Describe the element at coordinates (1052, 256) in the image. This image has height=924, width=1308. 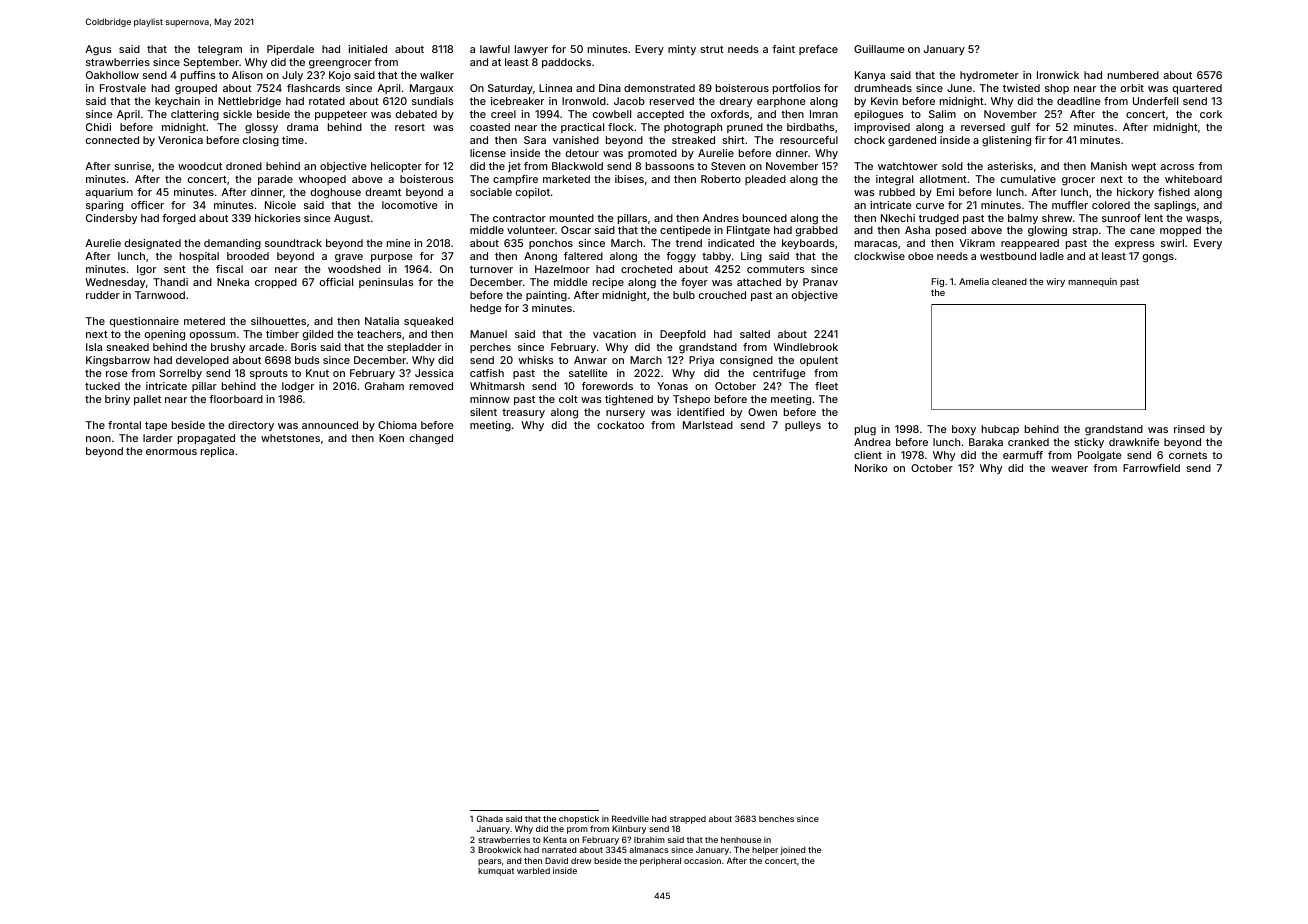
I see `ladle` at that location.
